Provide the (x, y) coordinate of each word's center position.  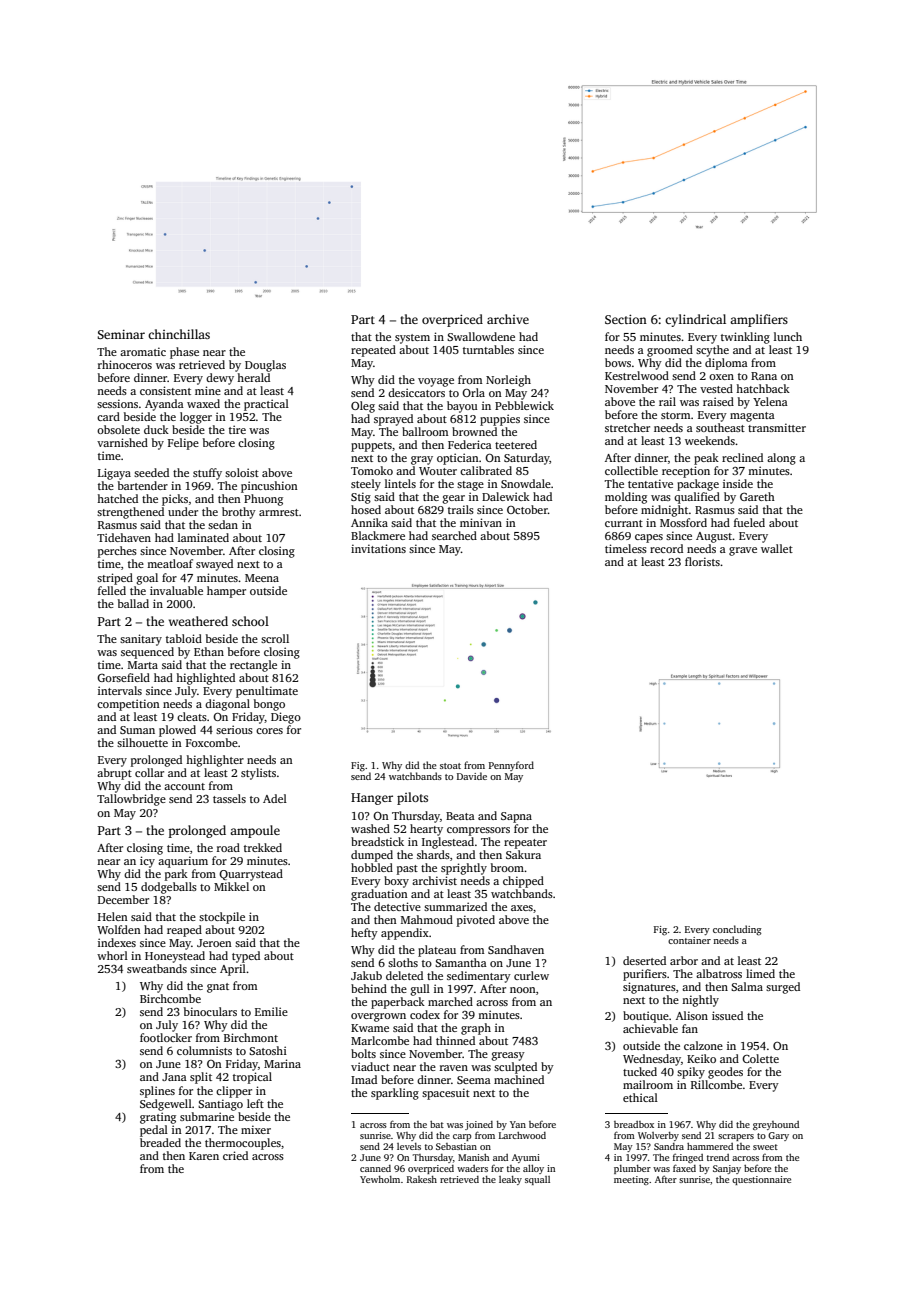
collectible (631, 470)
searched (454, 535)
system (412, 339)
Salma (747, 986)
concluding (737, 930)
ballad (133, 603)
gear (454, 499)
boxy (396, 882)
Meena (262, 578)
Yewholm (380, 1179)
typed (246, 957)
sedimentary (479, 977)
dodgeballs (169, 888)
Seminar (121, 334)
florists (702, 561)
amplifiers (759, 320)
